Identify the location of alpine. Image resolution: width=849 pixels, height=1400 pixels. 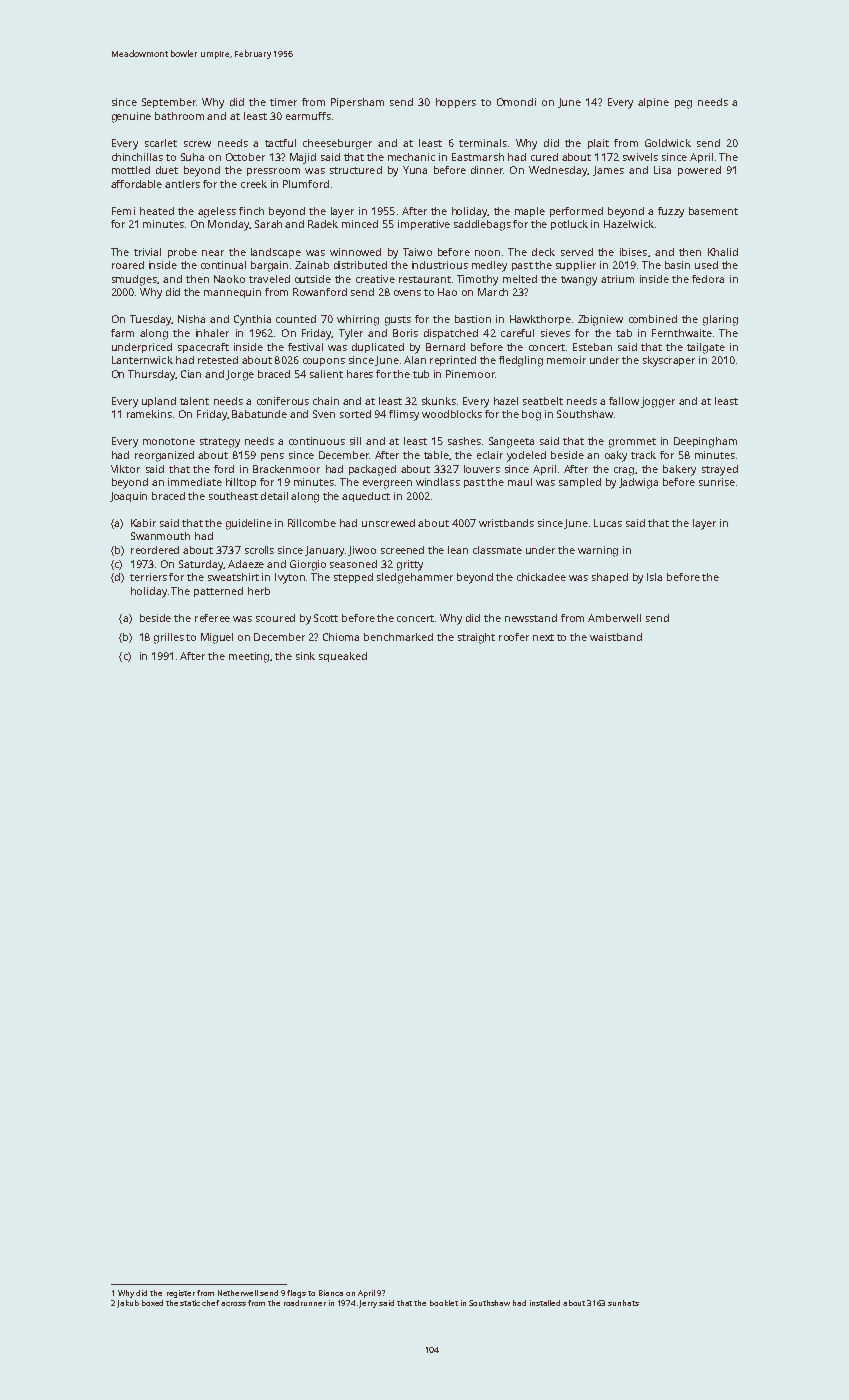
(653, 103).
